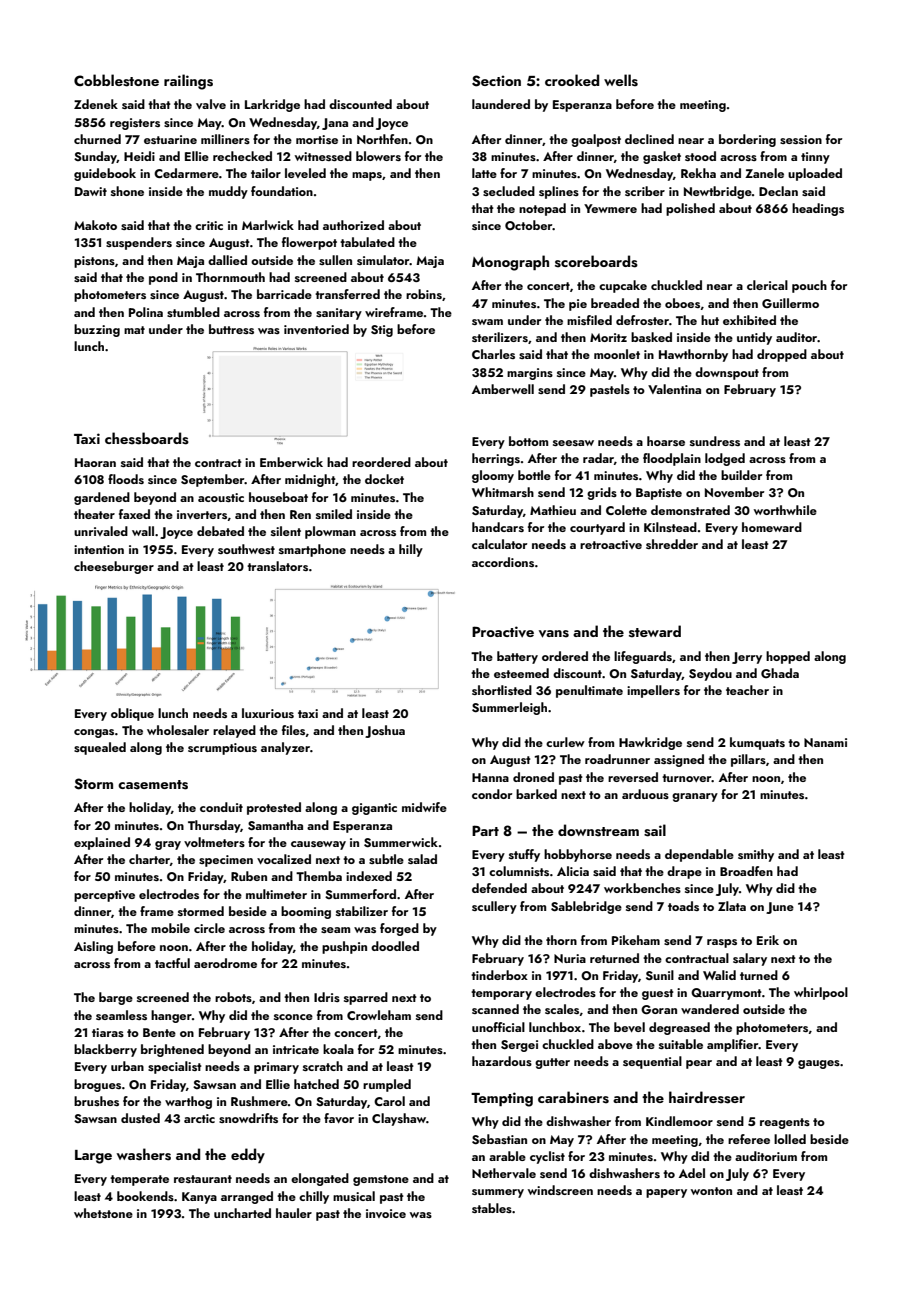 The width and height of the screenshot is (924, 1308). Describe the element at coordinates (97, 139) in the screenshot. I see `churned` at that location.
